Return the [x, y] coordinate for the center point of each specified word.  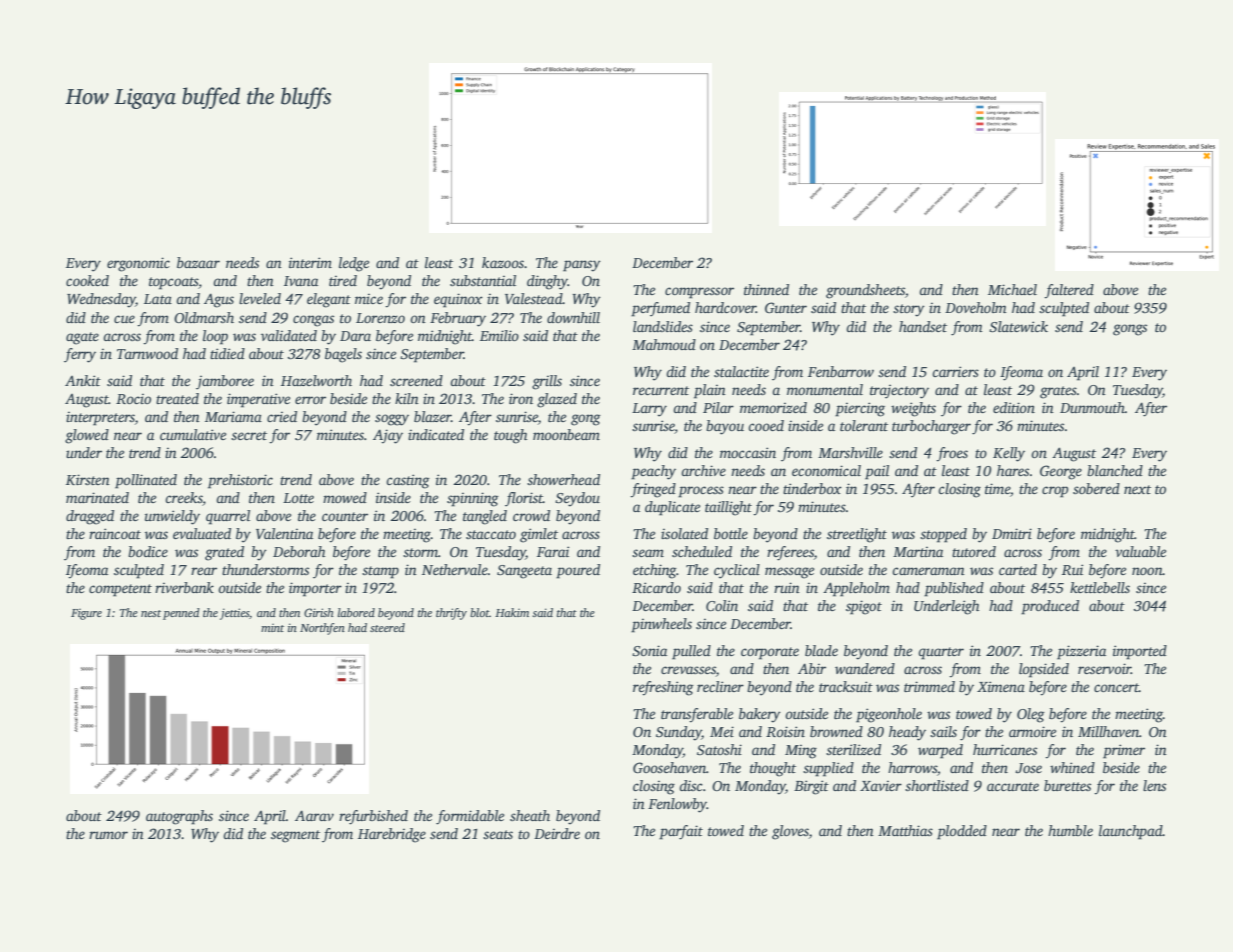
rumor [108, 835]
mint [272, 627]
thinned [766, 289]
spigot [864, 607]
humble [1070, 830]
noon [1147, 571]
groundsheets [865, 291]
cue [124, 319]
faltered [1069, 291]
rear [204, 571]
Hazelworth [316, 380]
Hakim [512, 612]
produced [1050, 607]
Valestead [534, 298]
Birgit [811, 787]
